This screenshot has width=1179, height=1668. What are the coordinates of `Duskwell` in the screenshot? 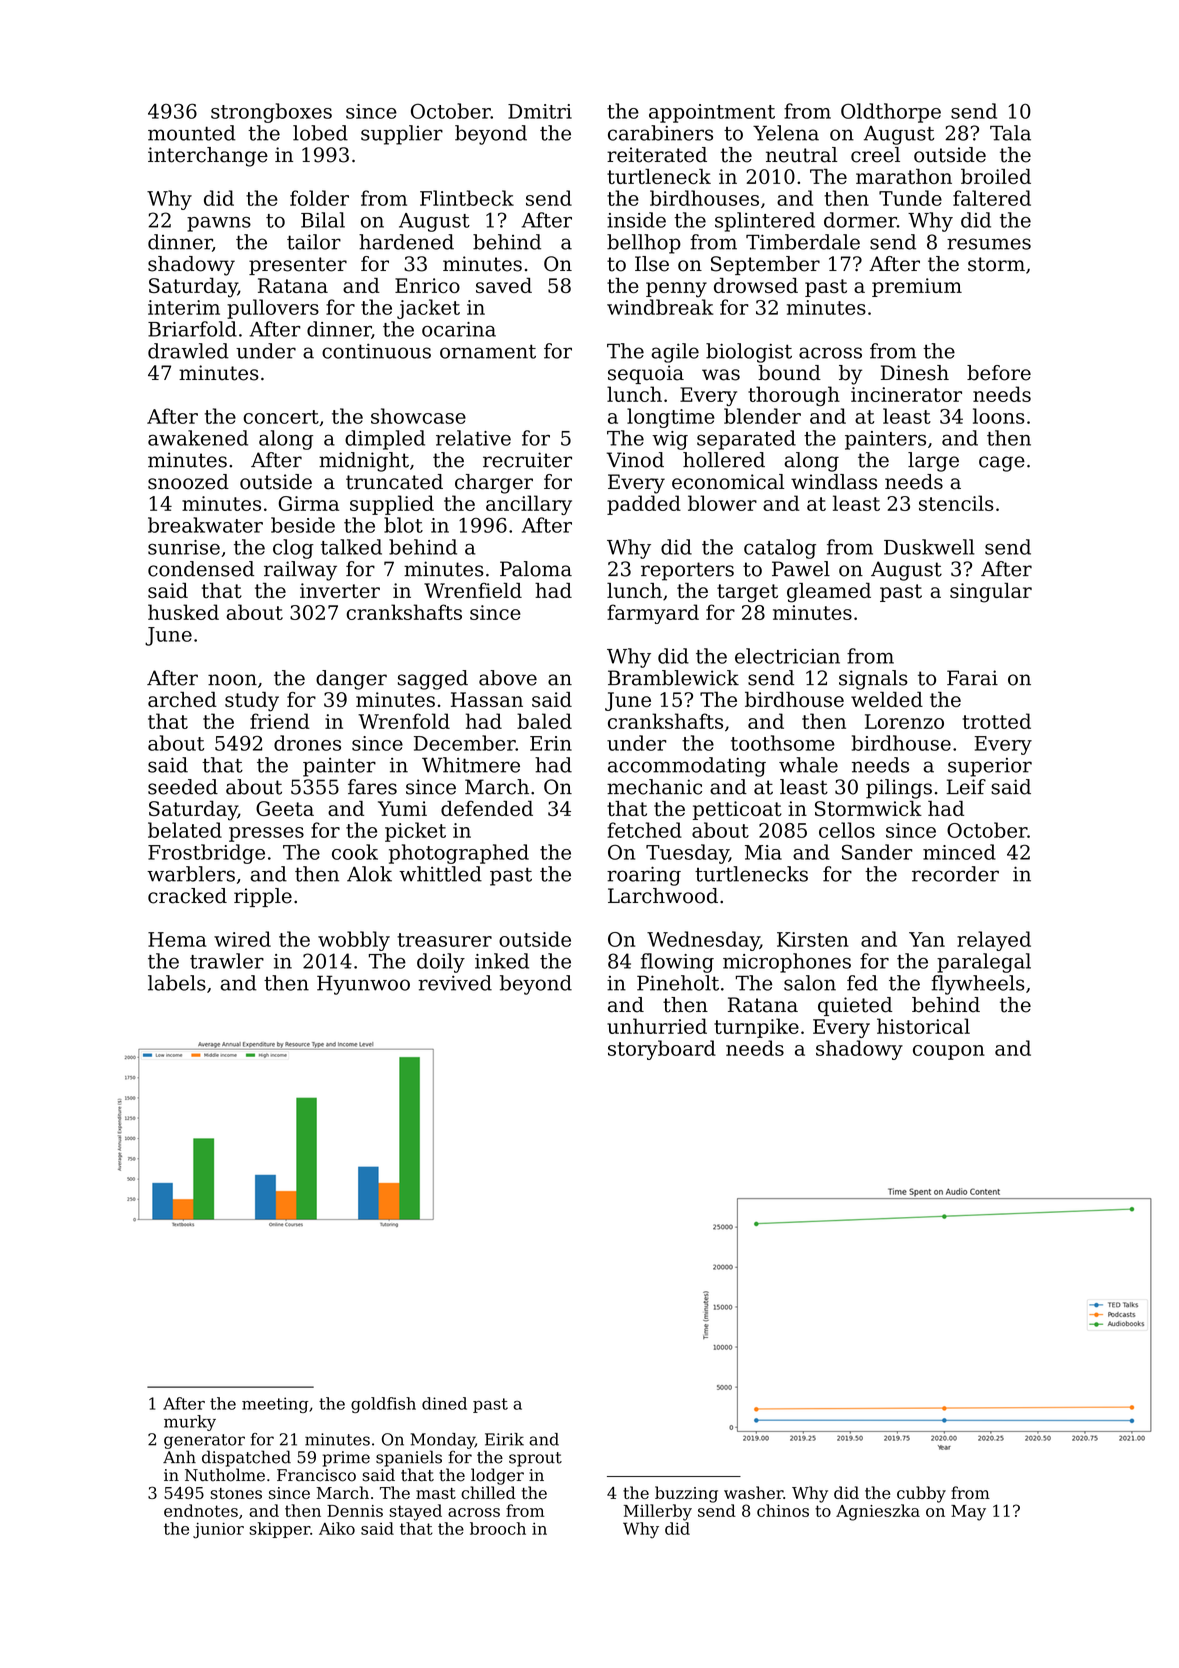 It's located at (929, 547).
